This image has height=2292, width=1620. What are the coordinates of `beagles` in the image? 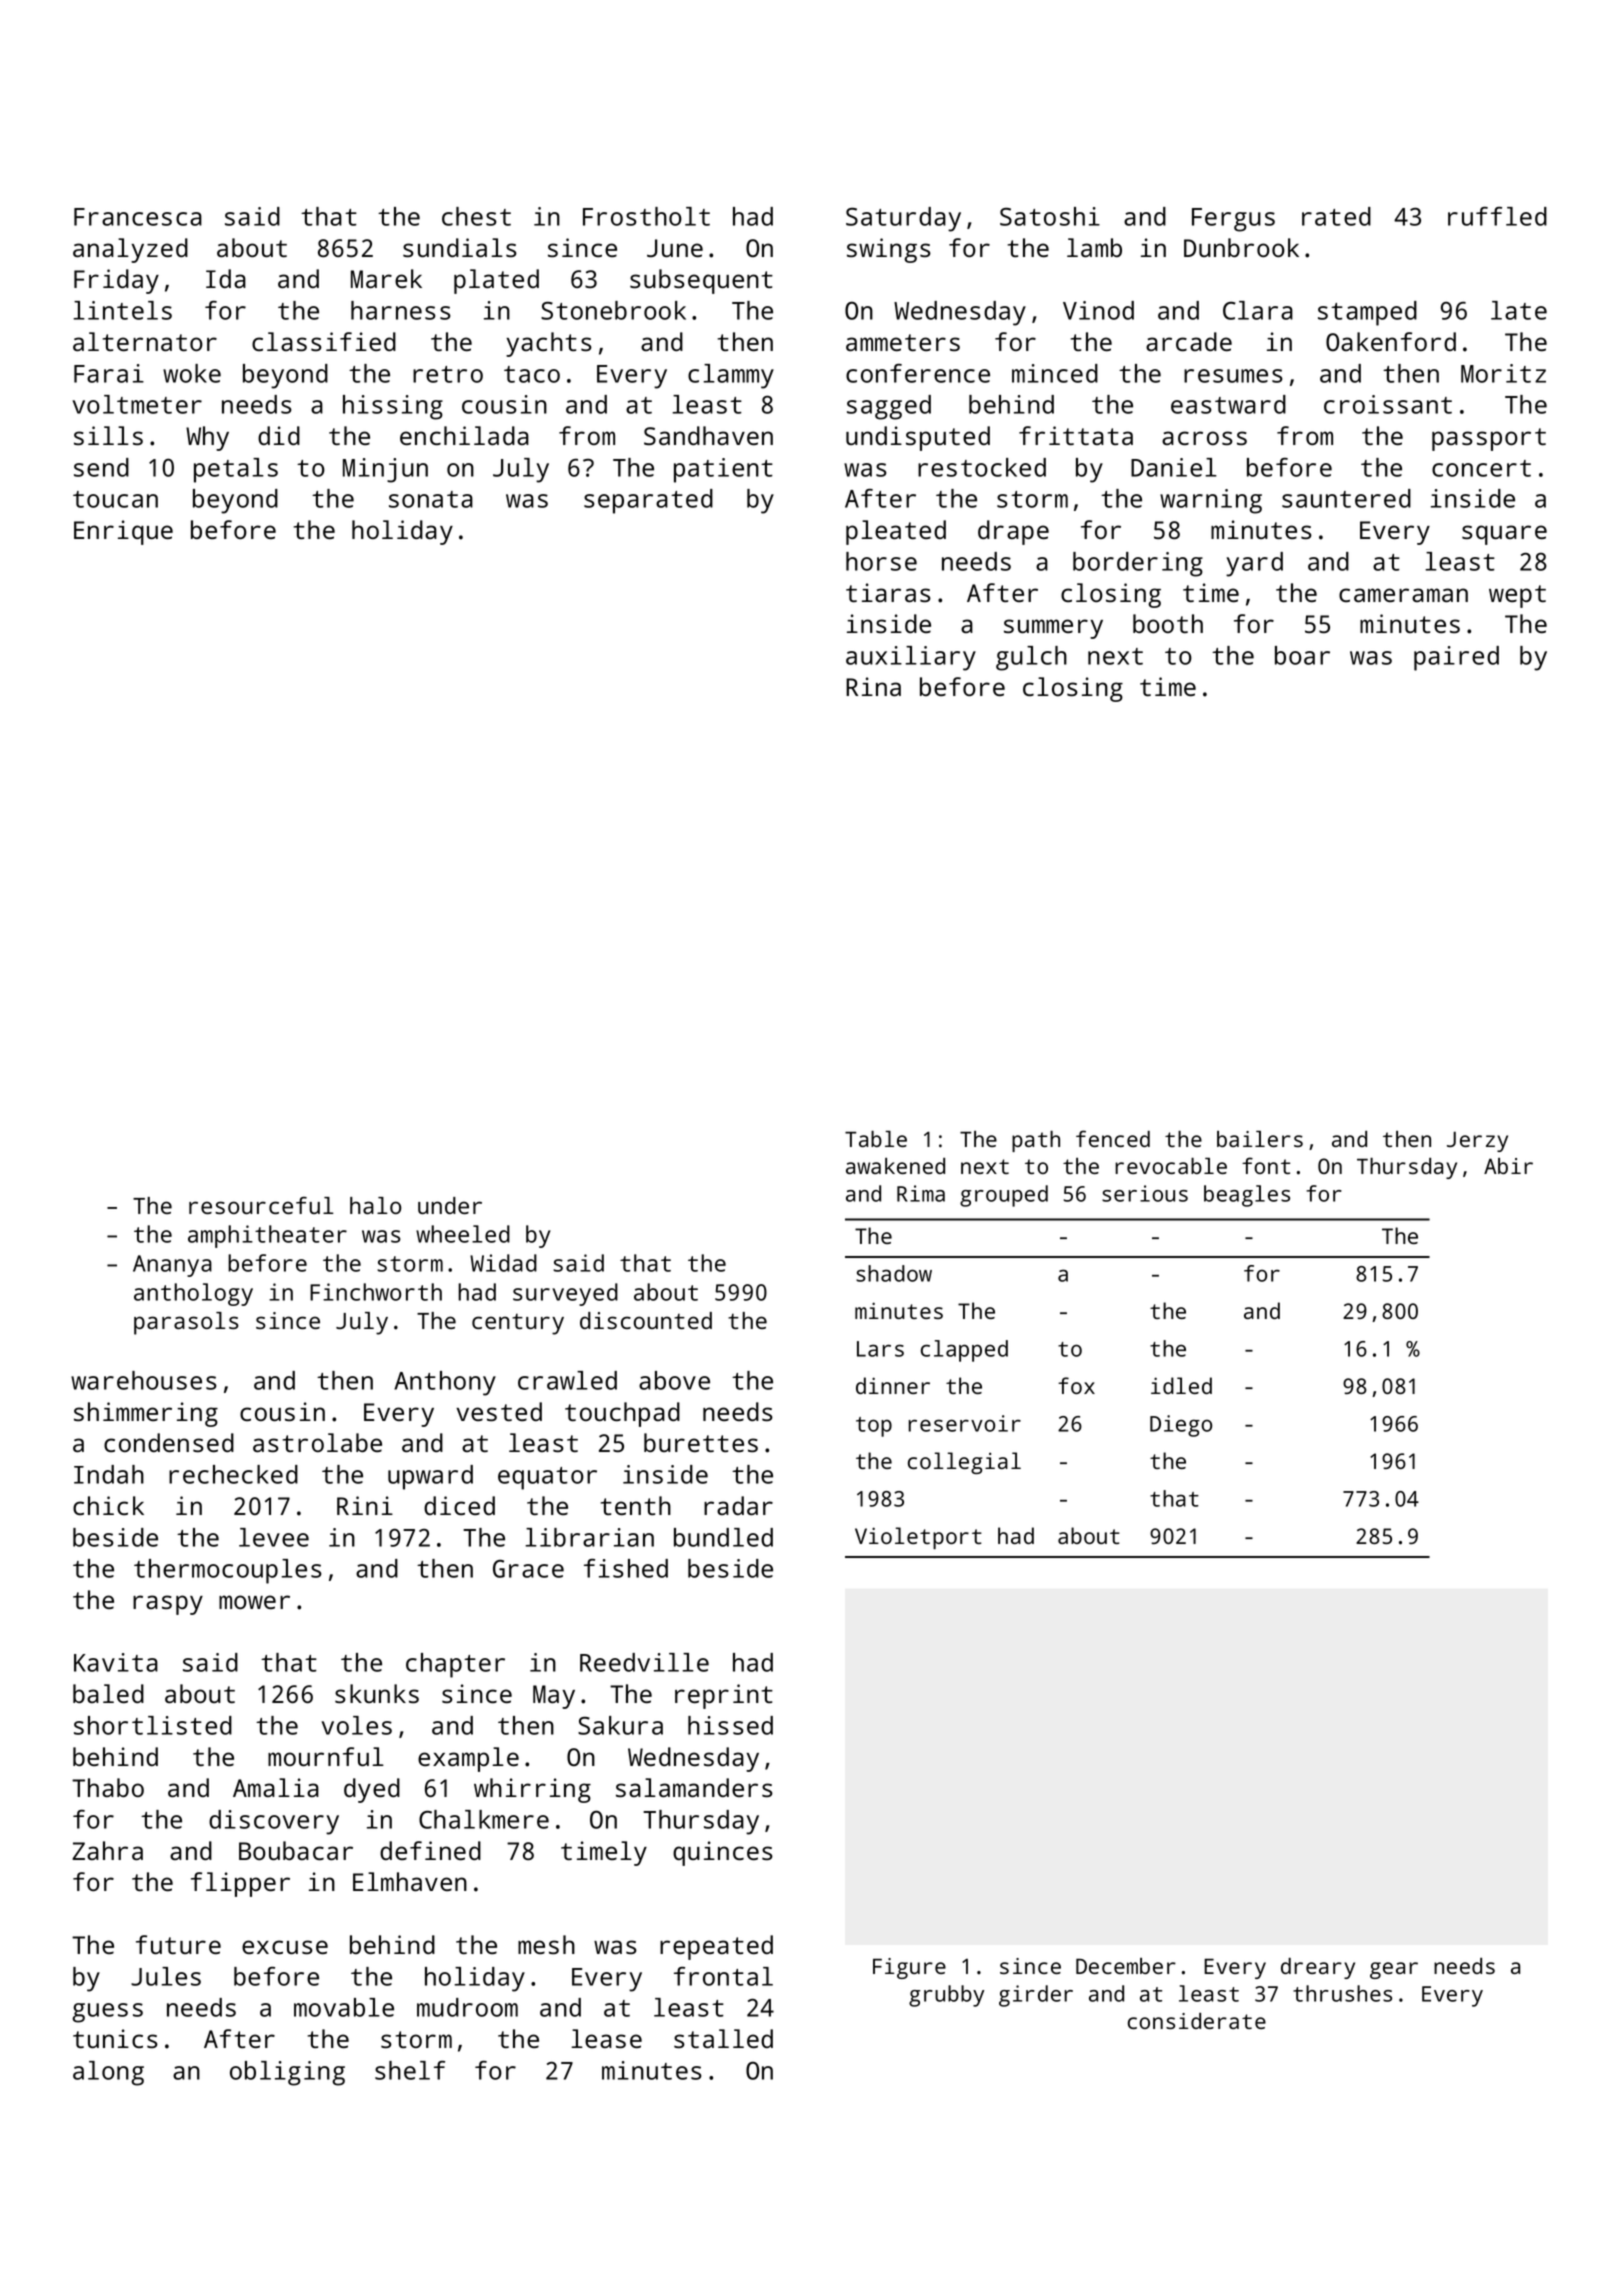 It's located at (1247, 1196).
